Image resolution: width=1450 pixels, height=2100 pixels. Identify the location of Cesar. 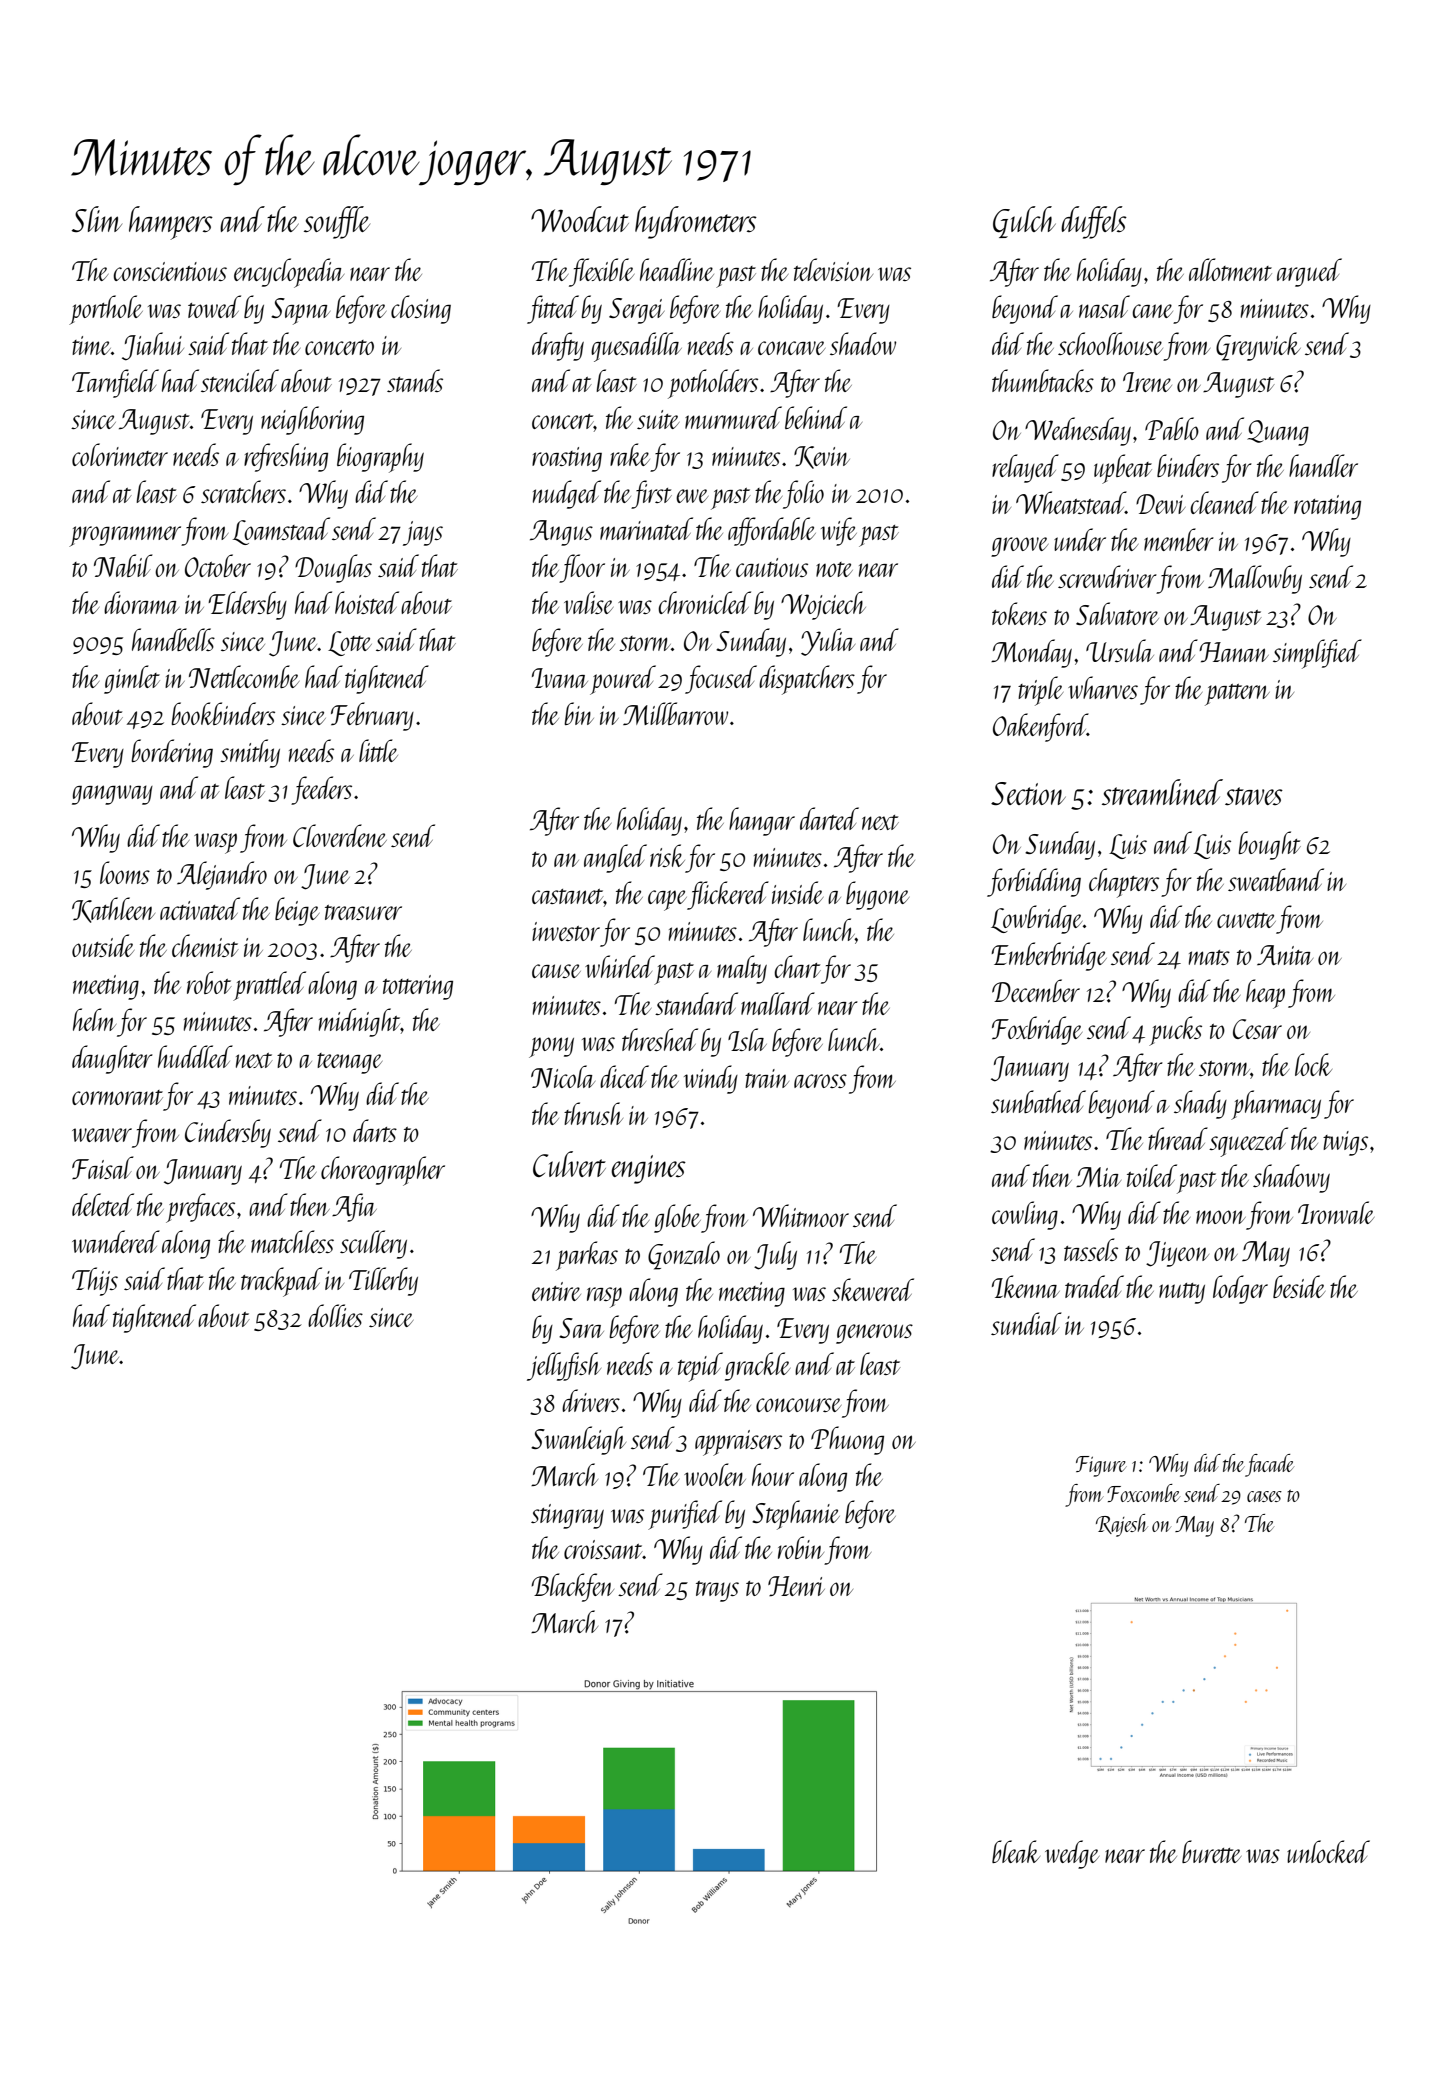
(1257, 1029).
